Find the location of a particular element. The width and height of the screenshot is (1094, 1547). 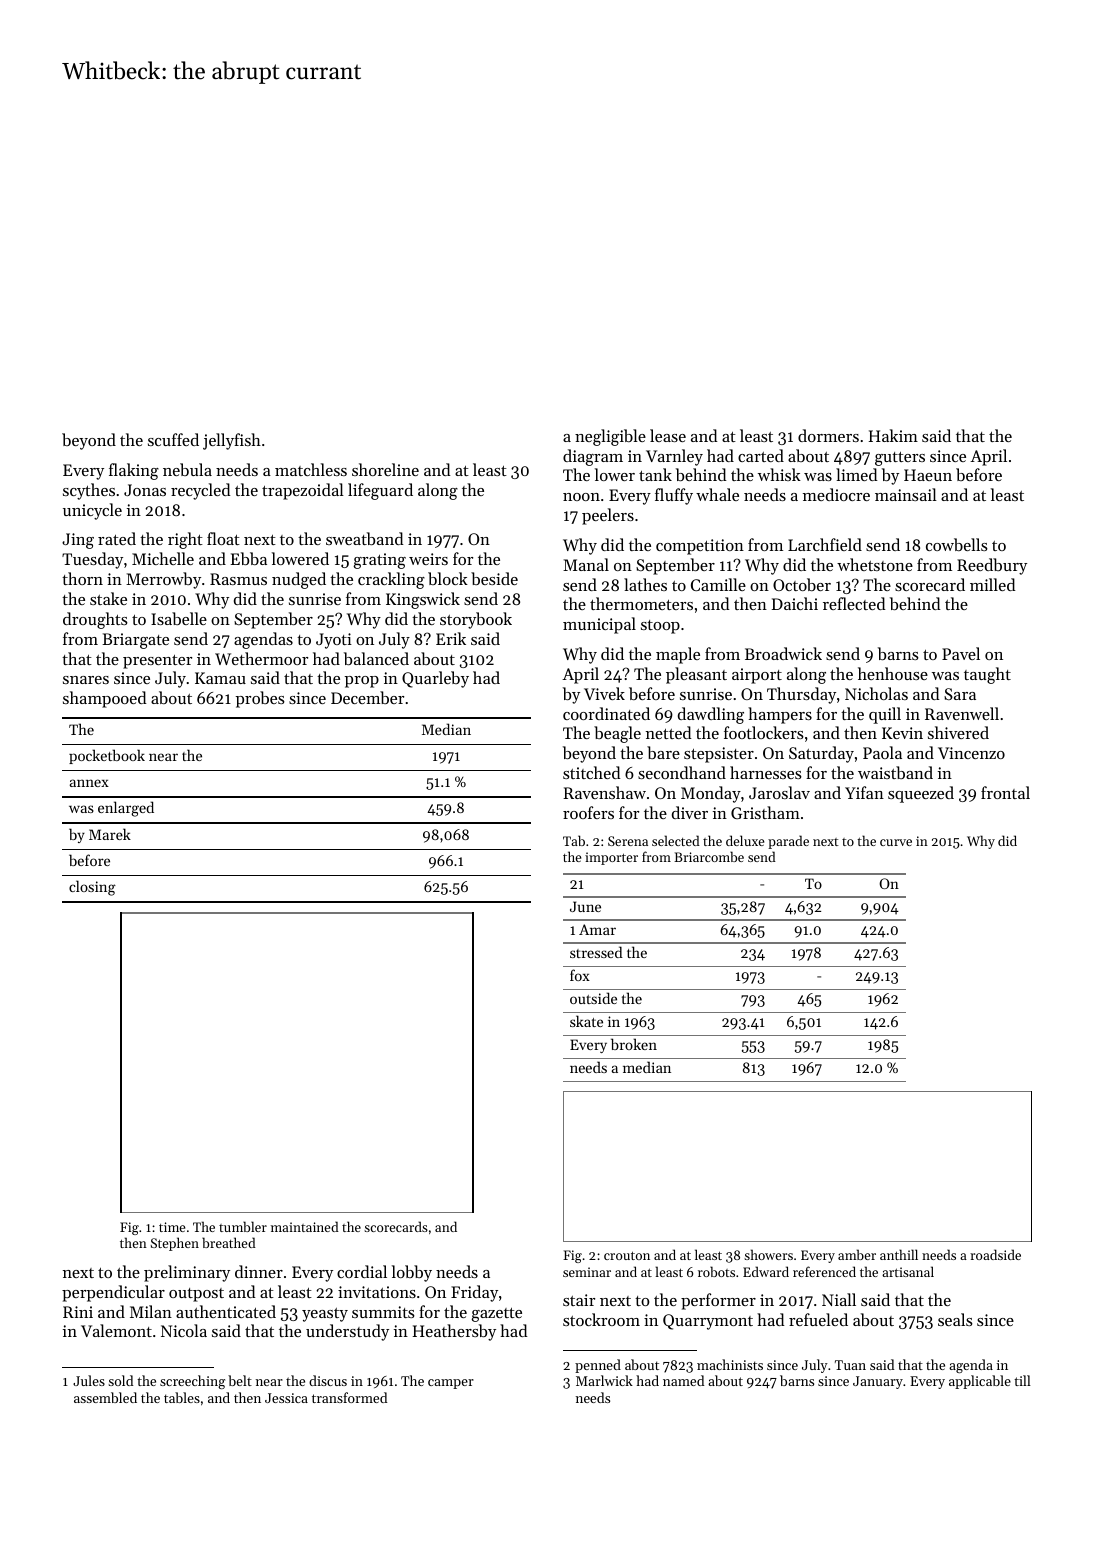

closing is located at coordinates (92, 888).
